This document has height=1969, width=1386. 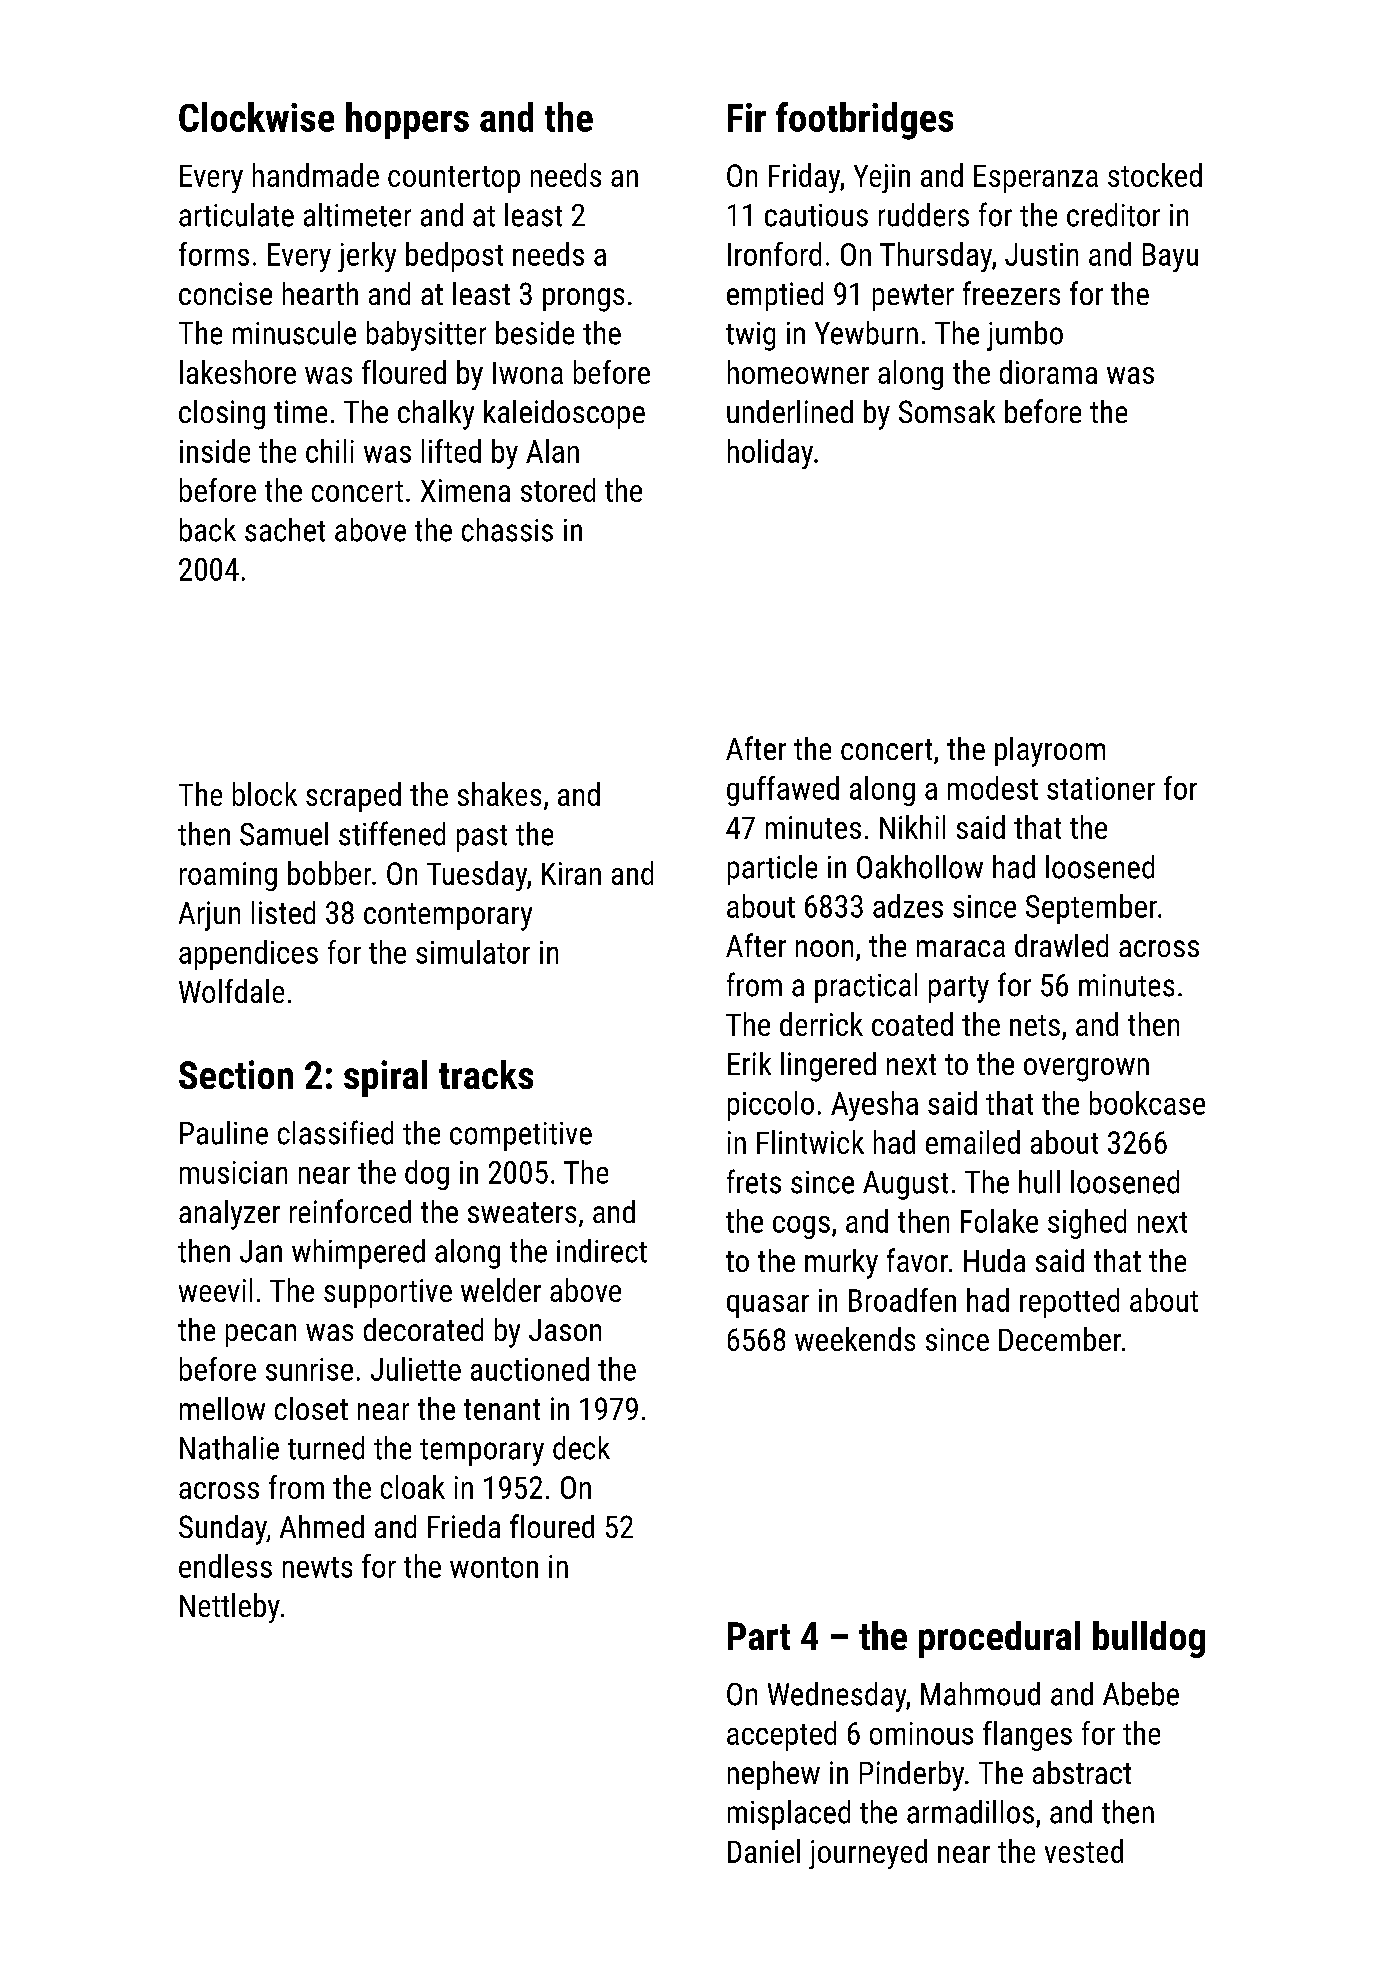 What do you see at coordinates (230, 1608) in the document?
I see `Nettleby` at bounding box center [230, 1608].
